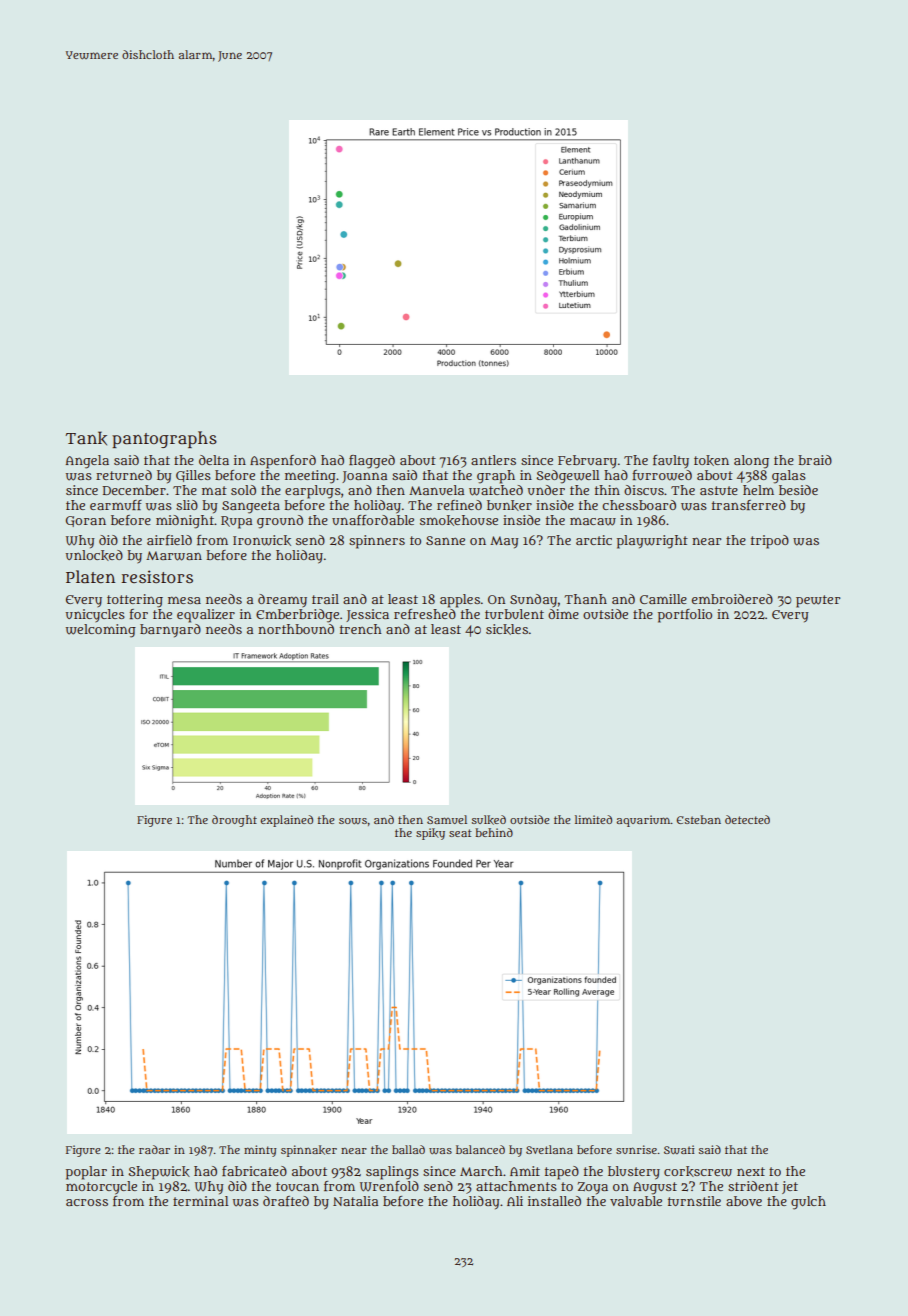 The height and width of the page is (1316, 908). What do you see at coordinates (392, 1173) in the page?
I see `saplings` at bounding box center [392, 1173].
